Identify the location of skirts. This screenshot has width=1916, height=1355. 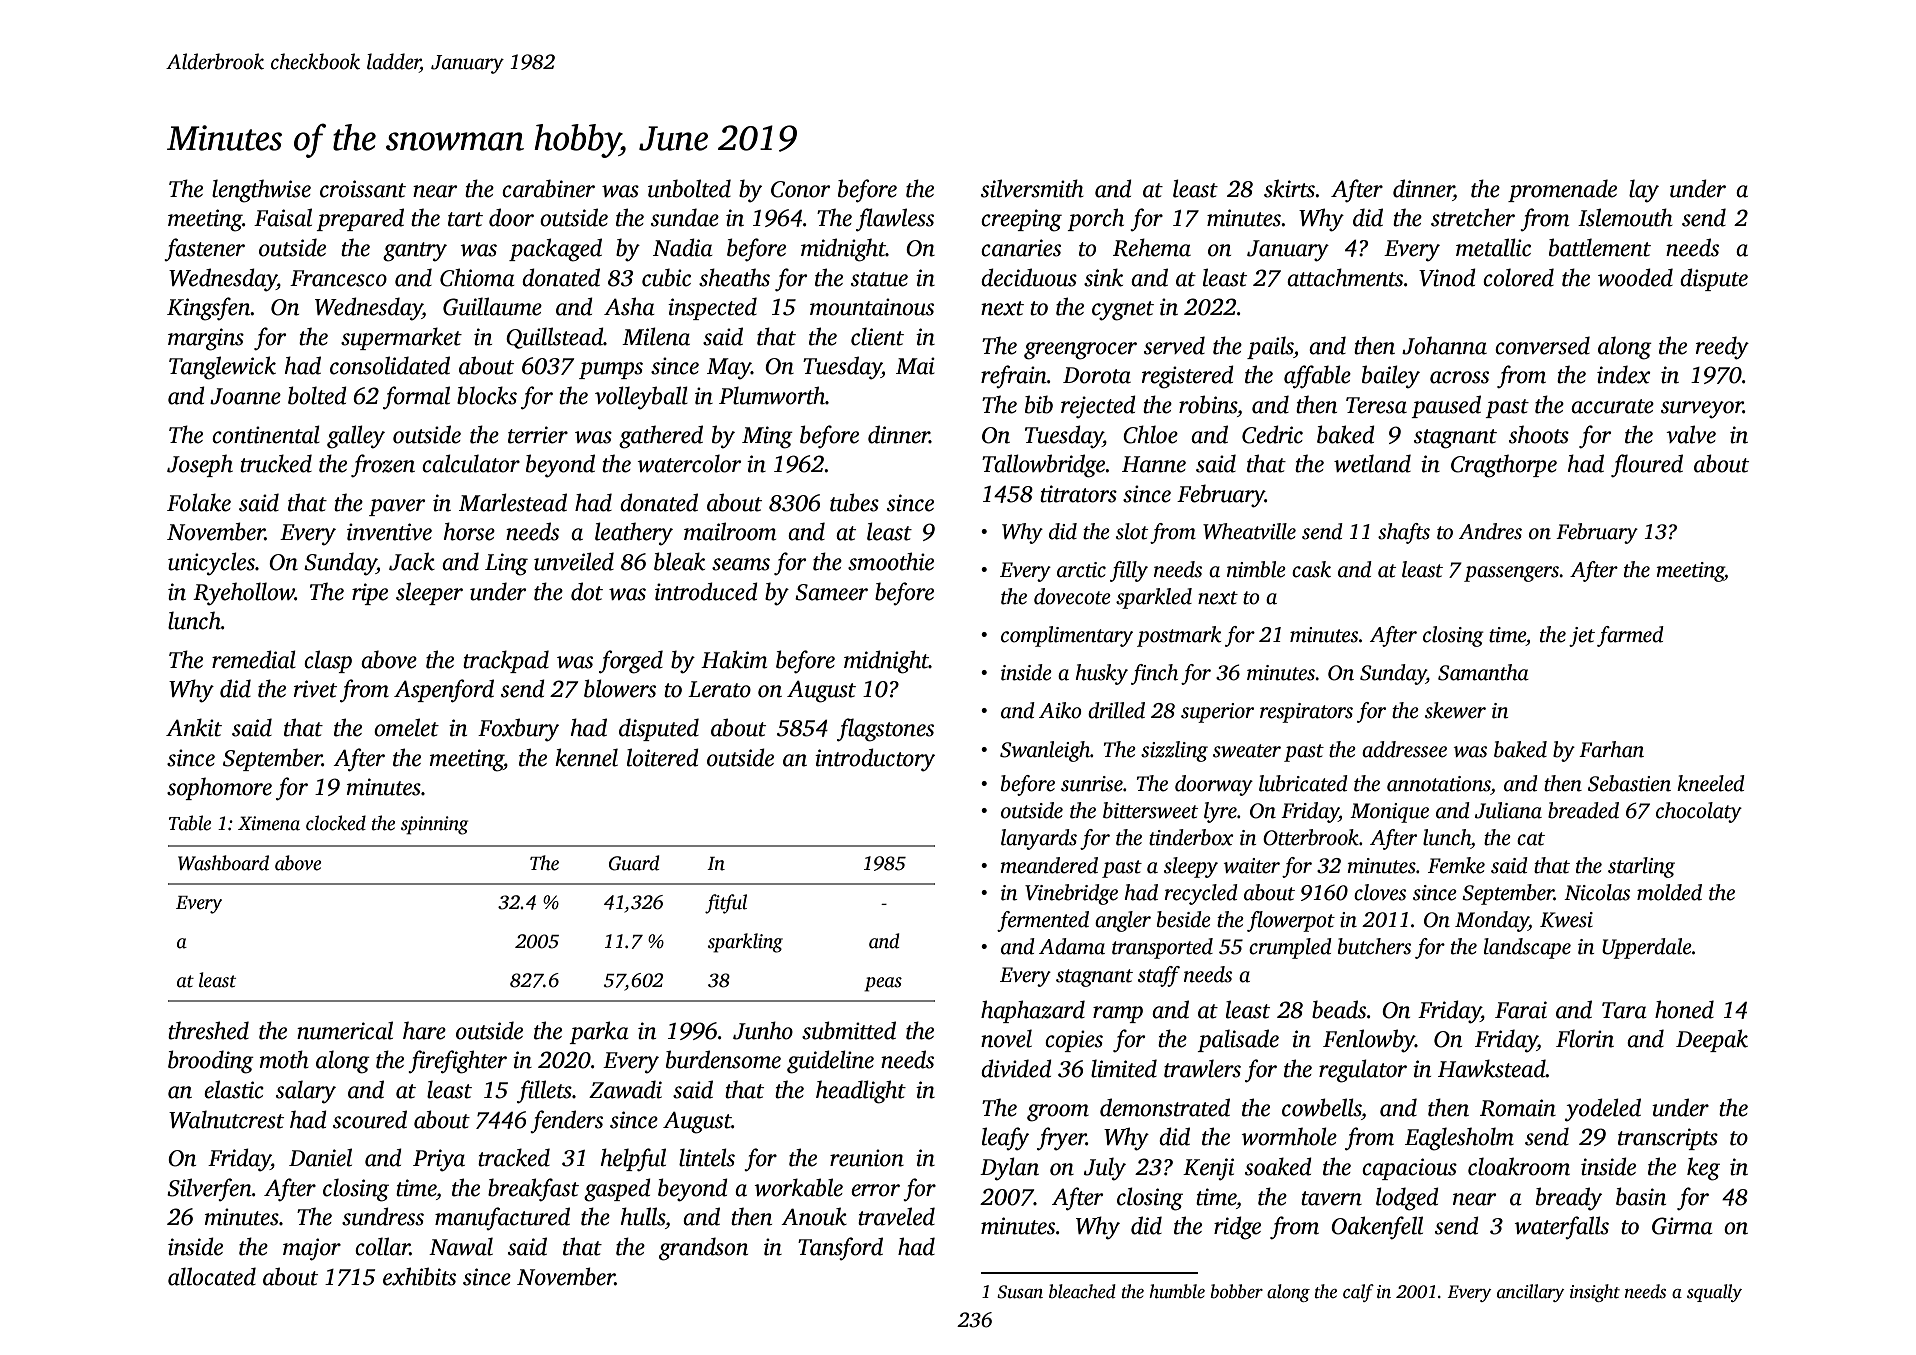
(1289, 188).
